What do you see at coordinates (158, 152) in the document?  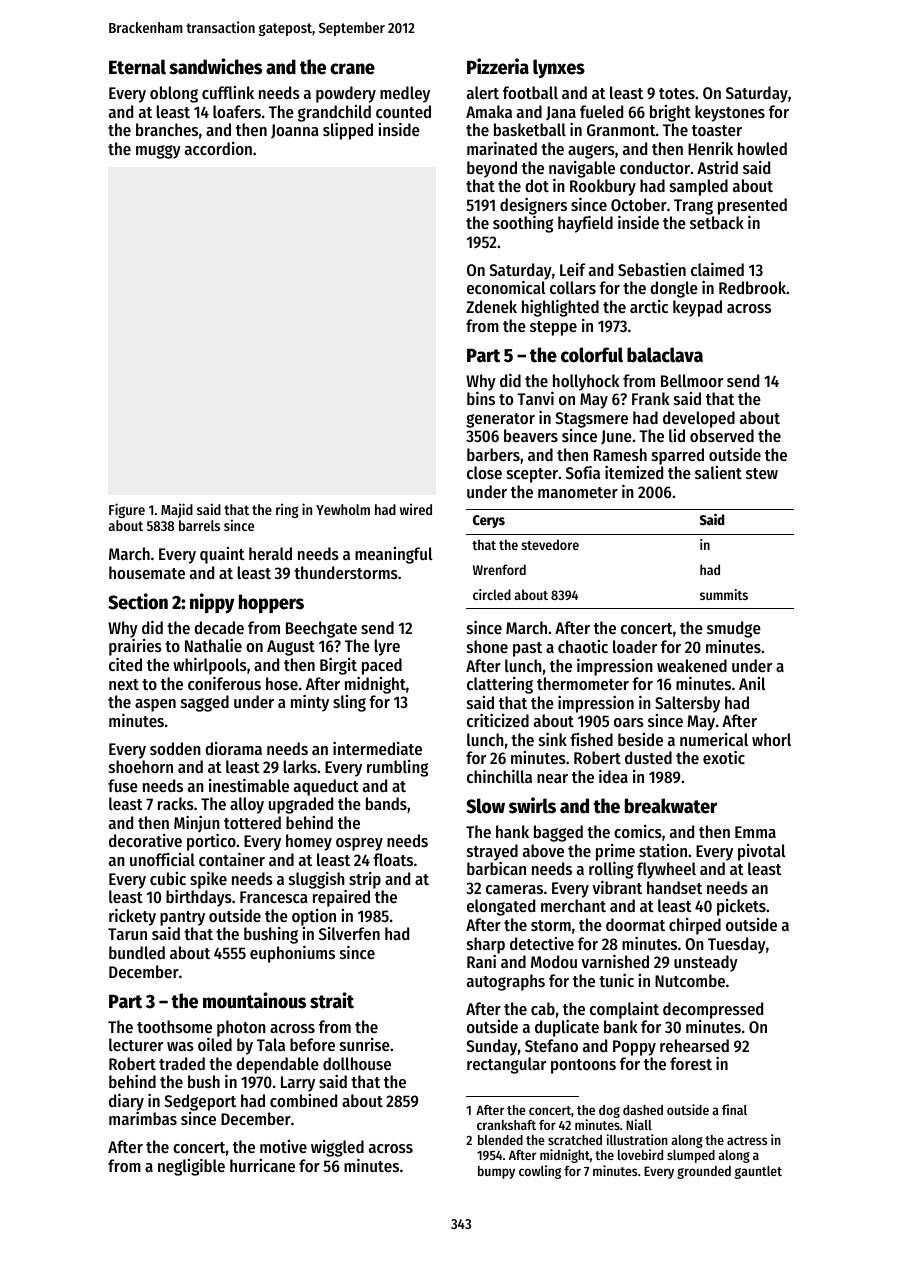 I see `muggy` at bounding box center [158, 152].
